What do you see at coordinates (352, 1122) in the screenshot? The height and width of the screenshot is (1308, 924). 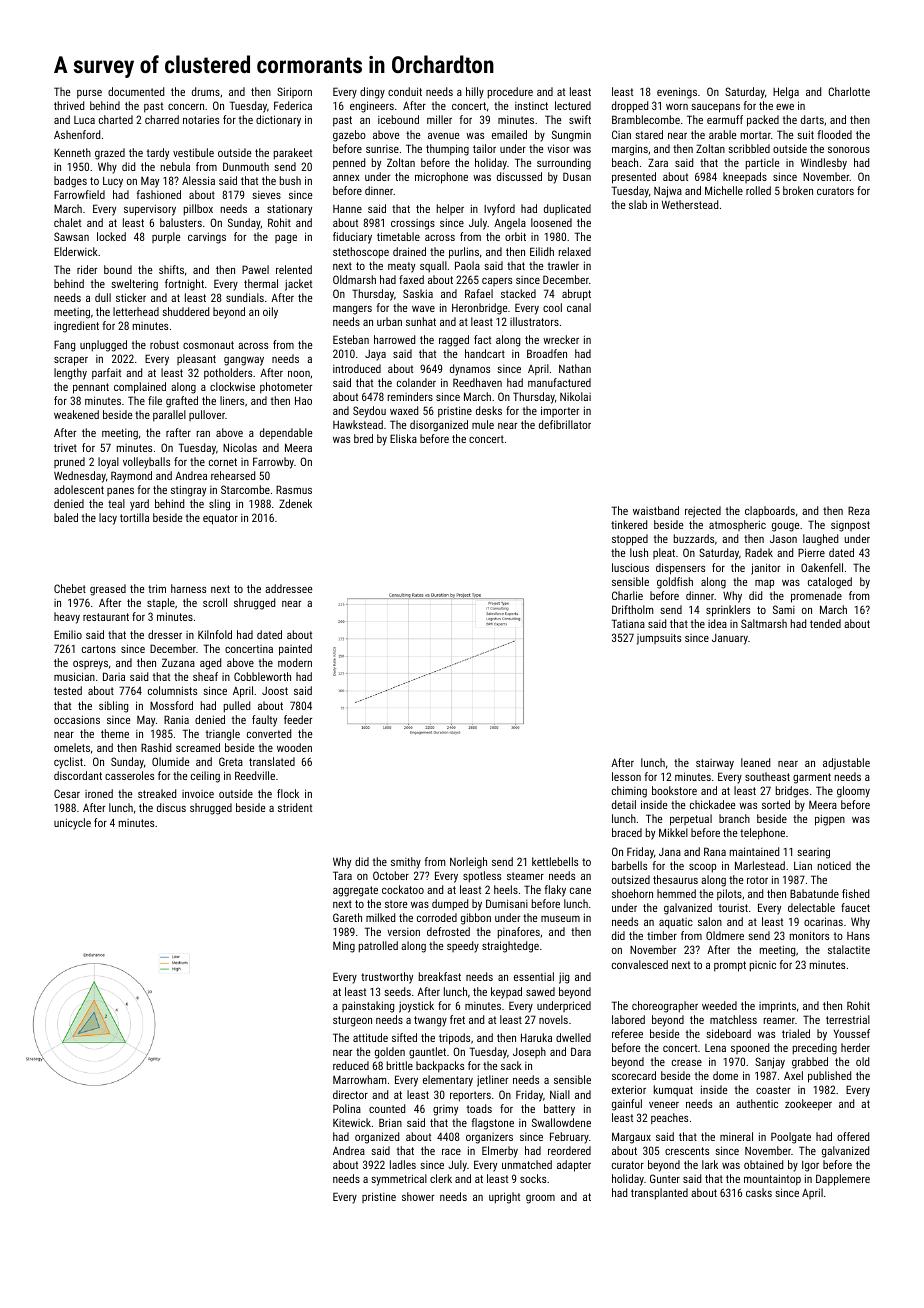 I see `Kitewick` at bounding box center [352, 1122].
